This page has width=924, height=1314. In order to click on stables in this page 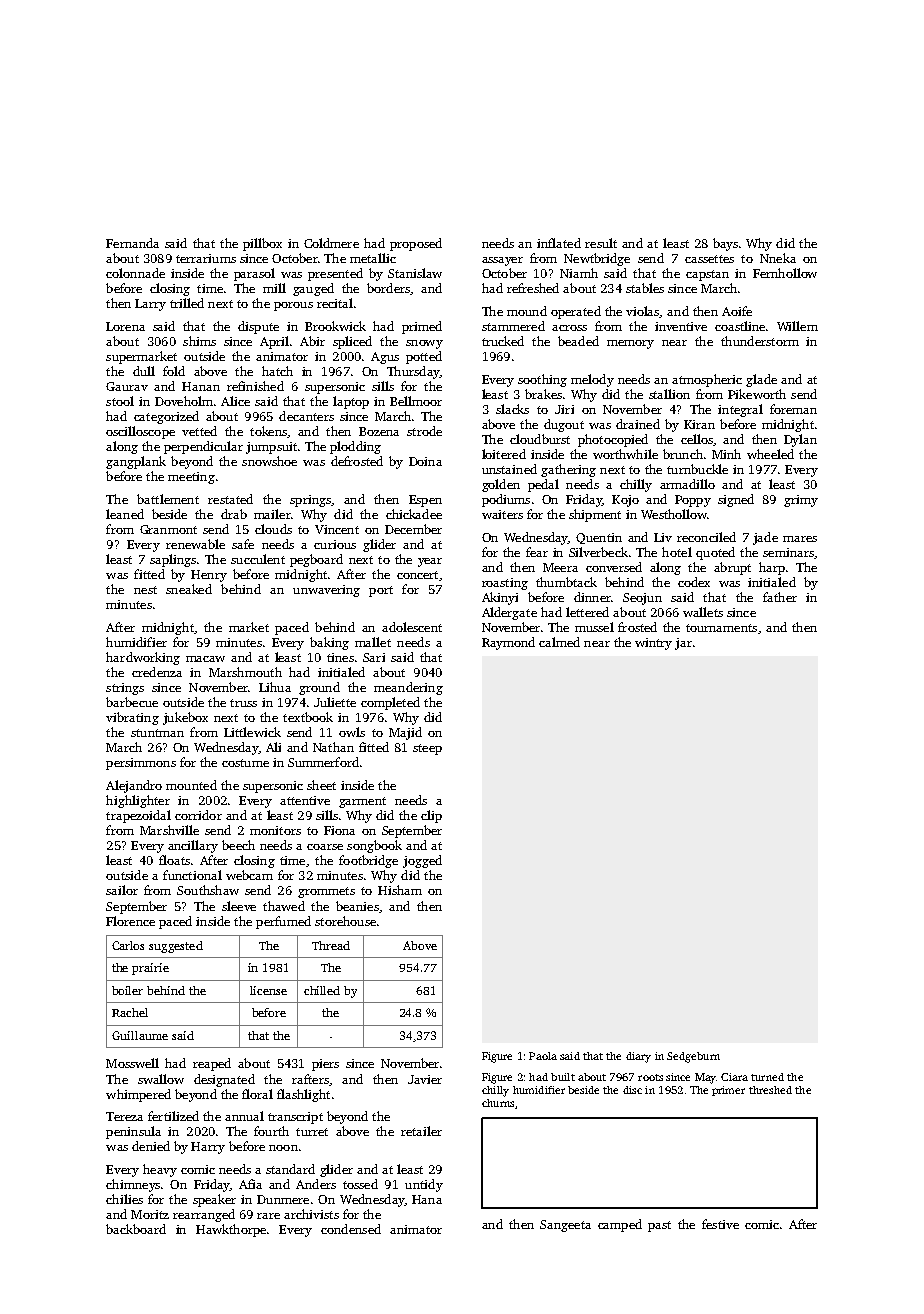, I will do `click(645, 288)`.
